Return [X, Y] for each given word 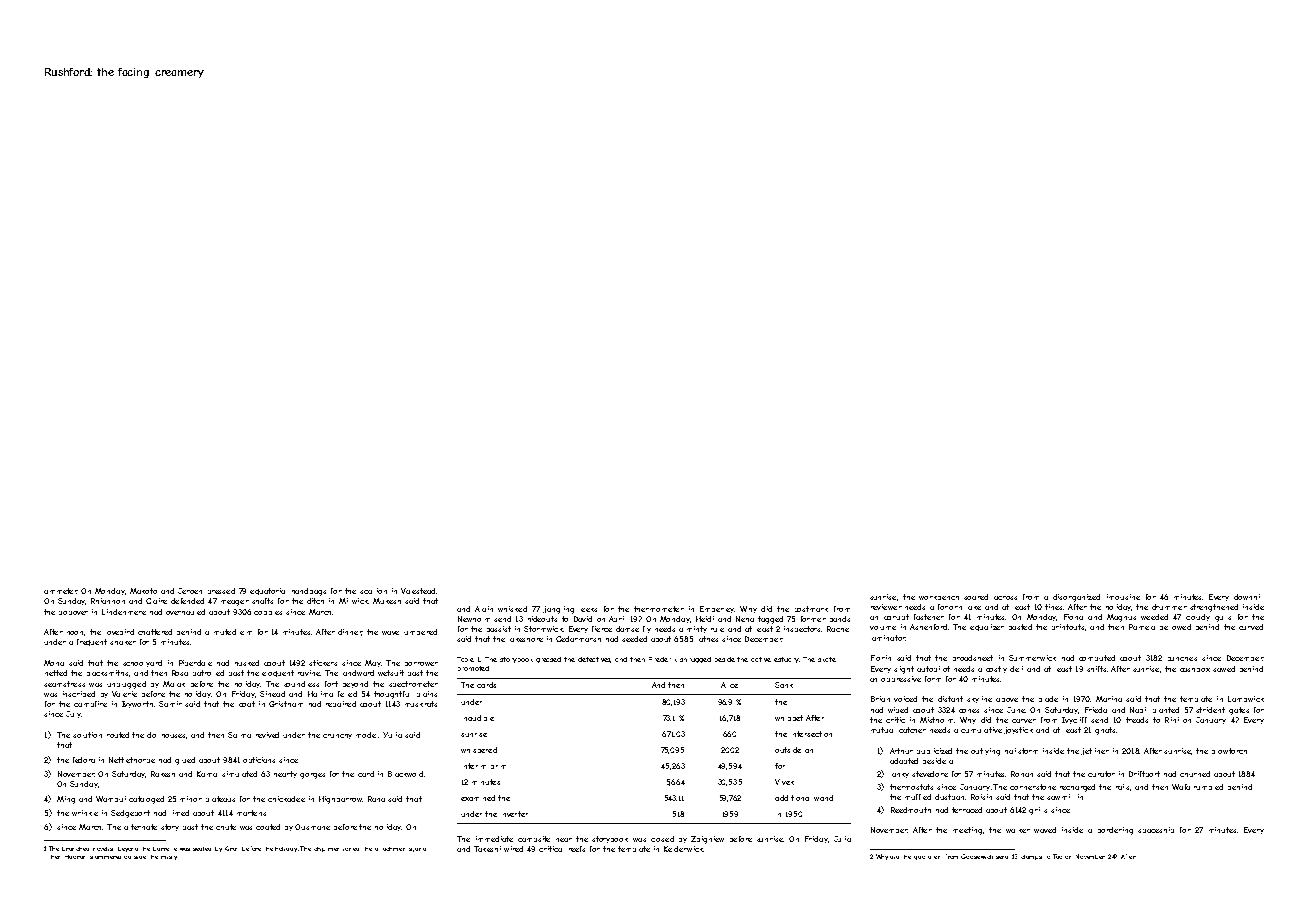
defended [187, 601]
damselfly [633, 629]
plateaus [220, 799]
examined [478, 798]
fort [331, 684]
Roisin [981, 797]
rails [1123, 787]
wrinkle [85, 813]
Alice [729, 685]
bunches [1182, 659]
